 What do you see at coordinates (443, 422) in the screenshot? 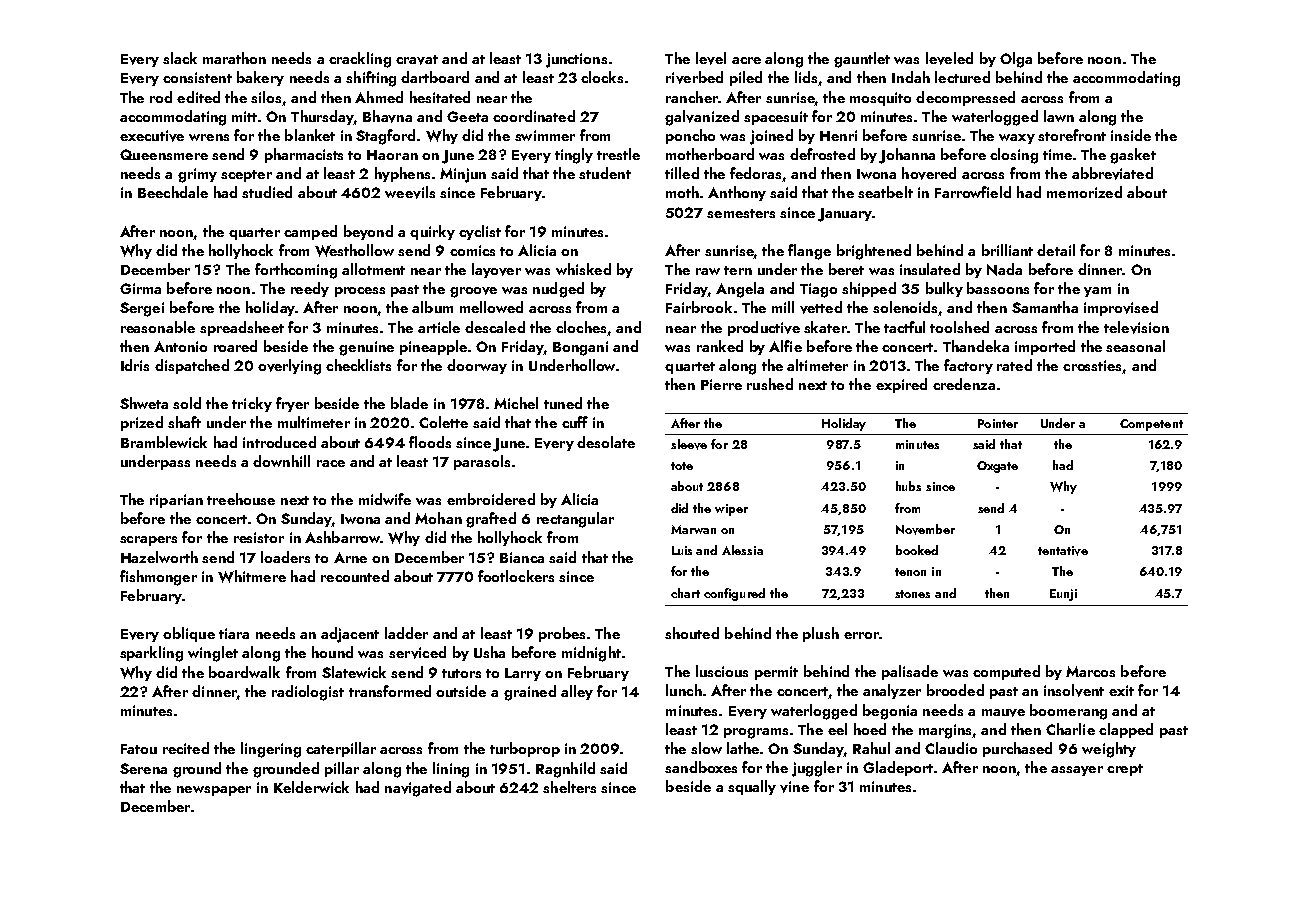
I see `Colette` at bounding box center [443, 422].
